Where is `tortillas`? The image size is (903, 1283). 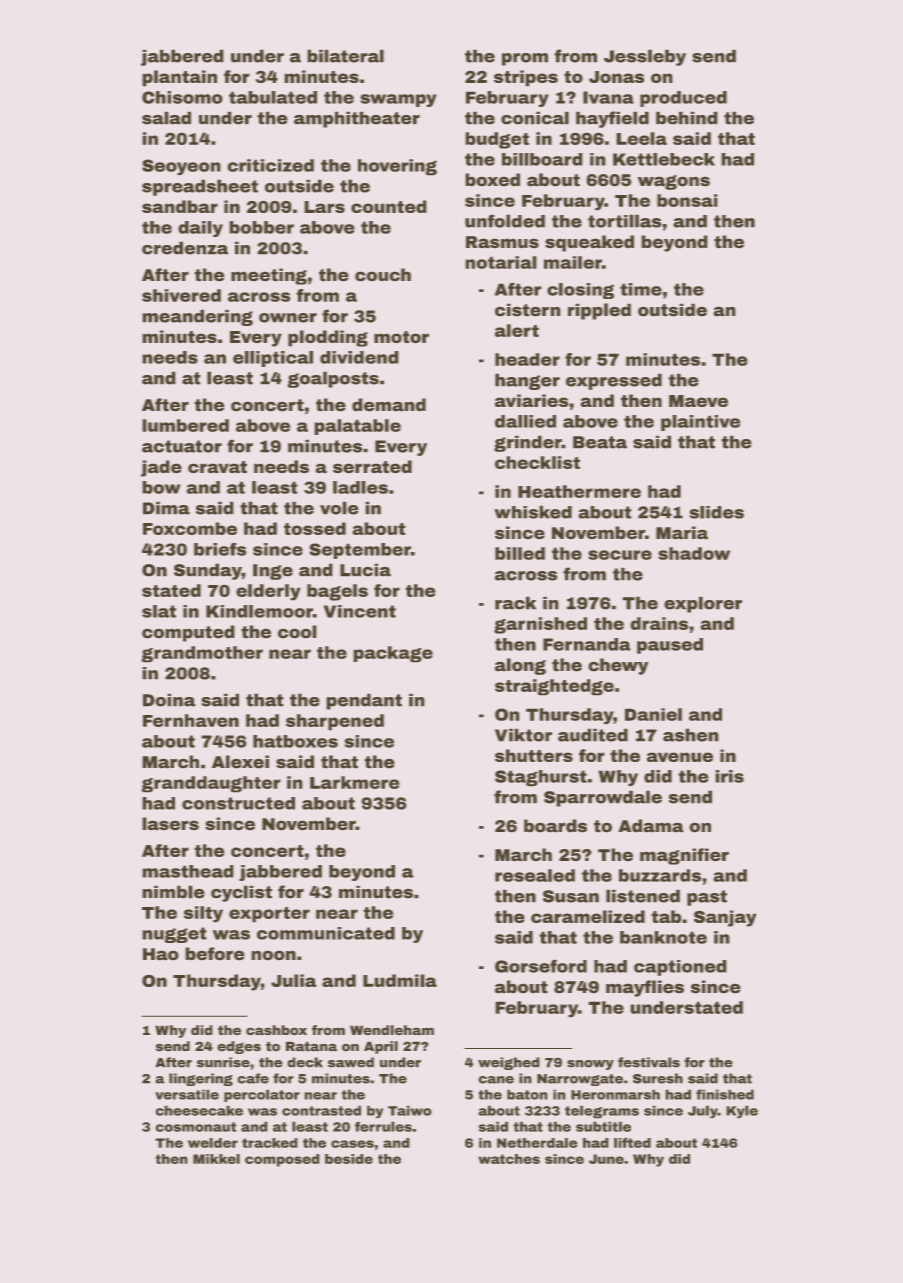
tortillas is located at coordinates (624, 221).
